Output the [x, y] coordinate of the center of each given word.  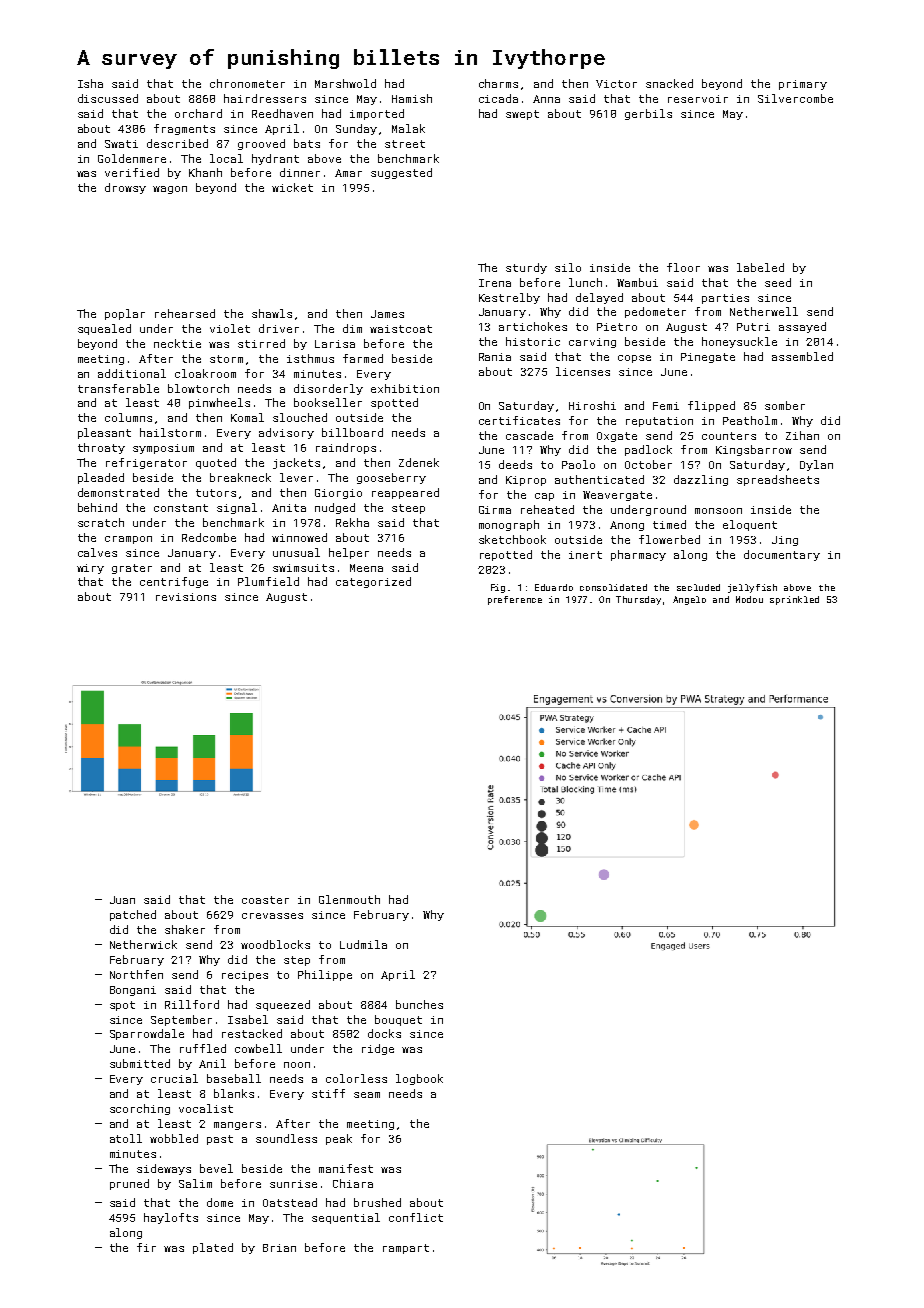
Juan [122, 900]
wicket [292, 187]
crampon [128, 540]
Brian [279, 1248]
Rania [495, 357]
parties [725, 299]
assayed [802, 327]
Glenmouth [349, 899]
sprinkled [794, 600]
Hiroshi [592, 405]
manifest [346, 1168]
